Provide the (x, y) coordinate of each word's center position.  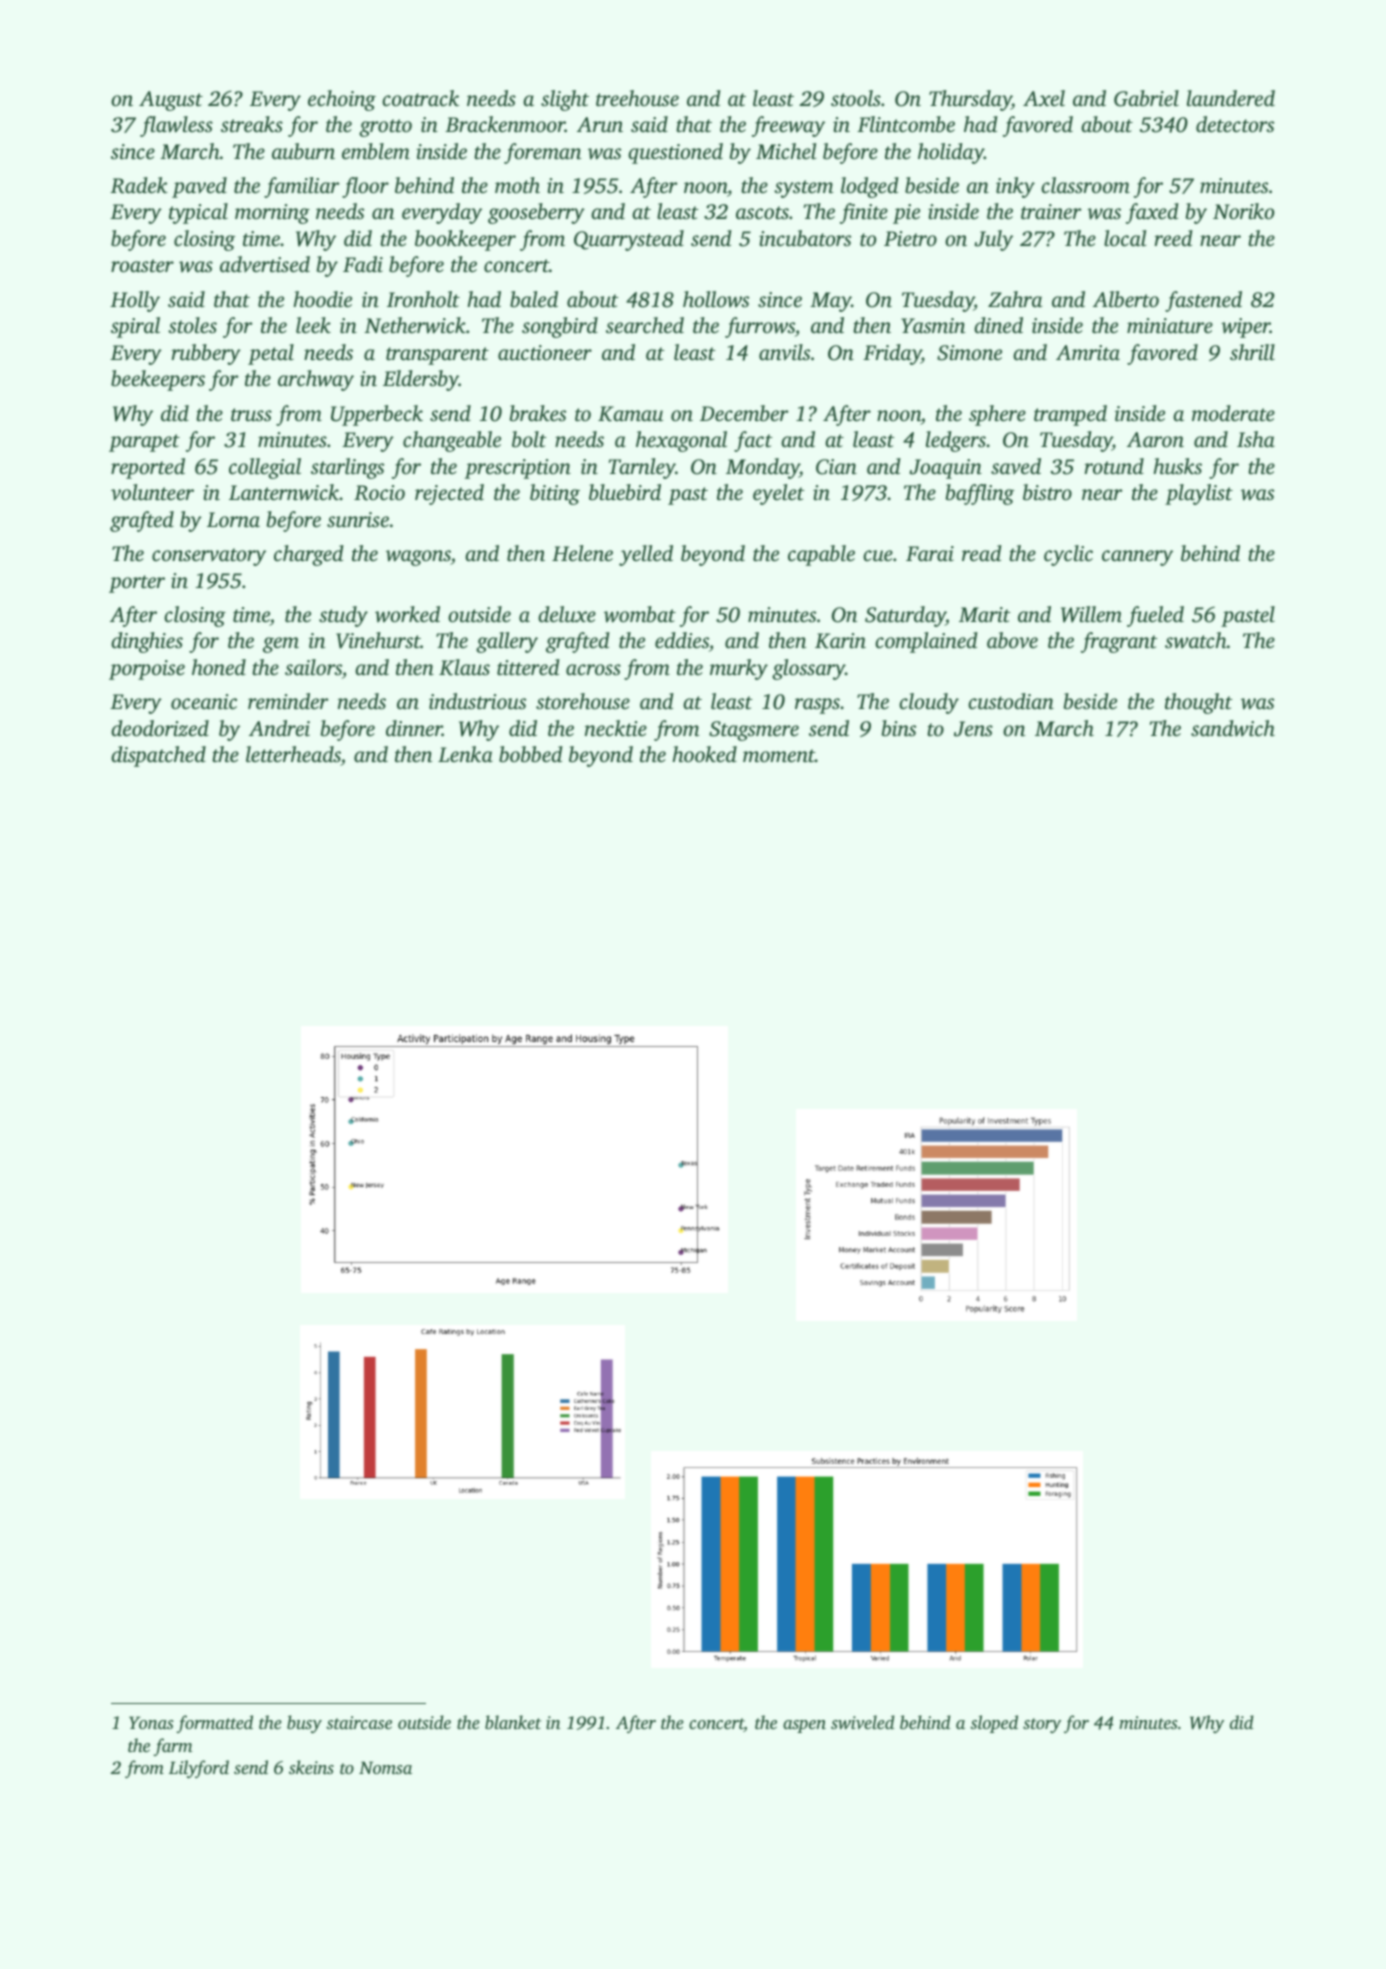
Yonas (151, 1722)
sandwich (1233, 728)
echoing (342, 100)
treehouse (637, 98)
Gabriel (1146, 98)
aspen (804, 1726)
